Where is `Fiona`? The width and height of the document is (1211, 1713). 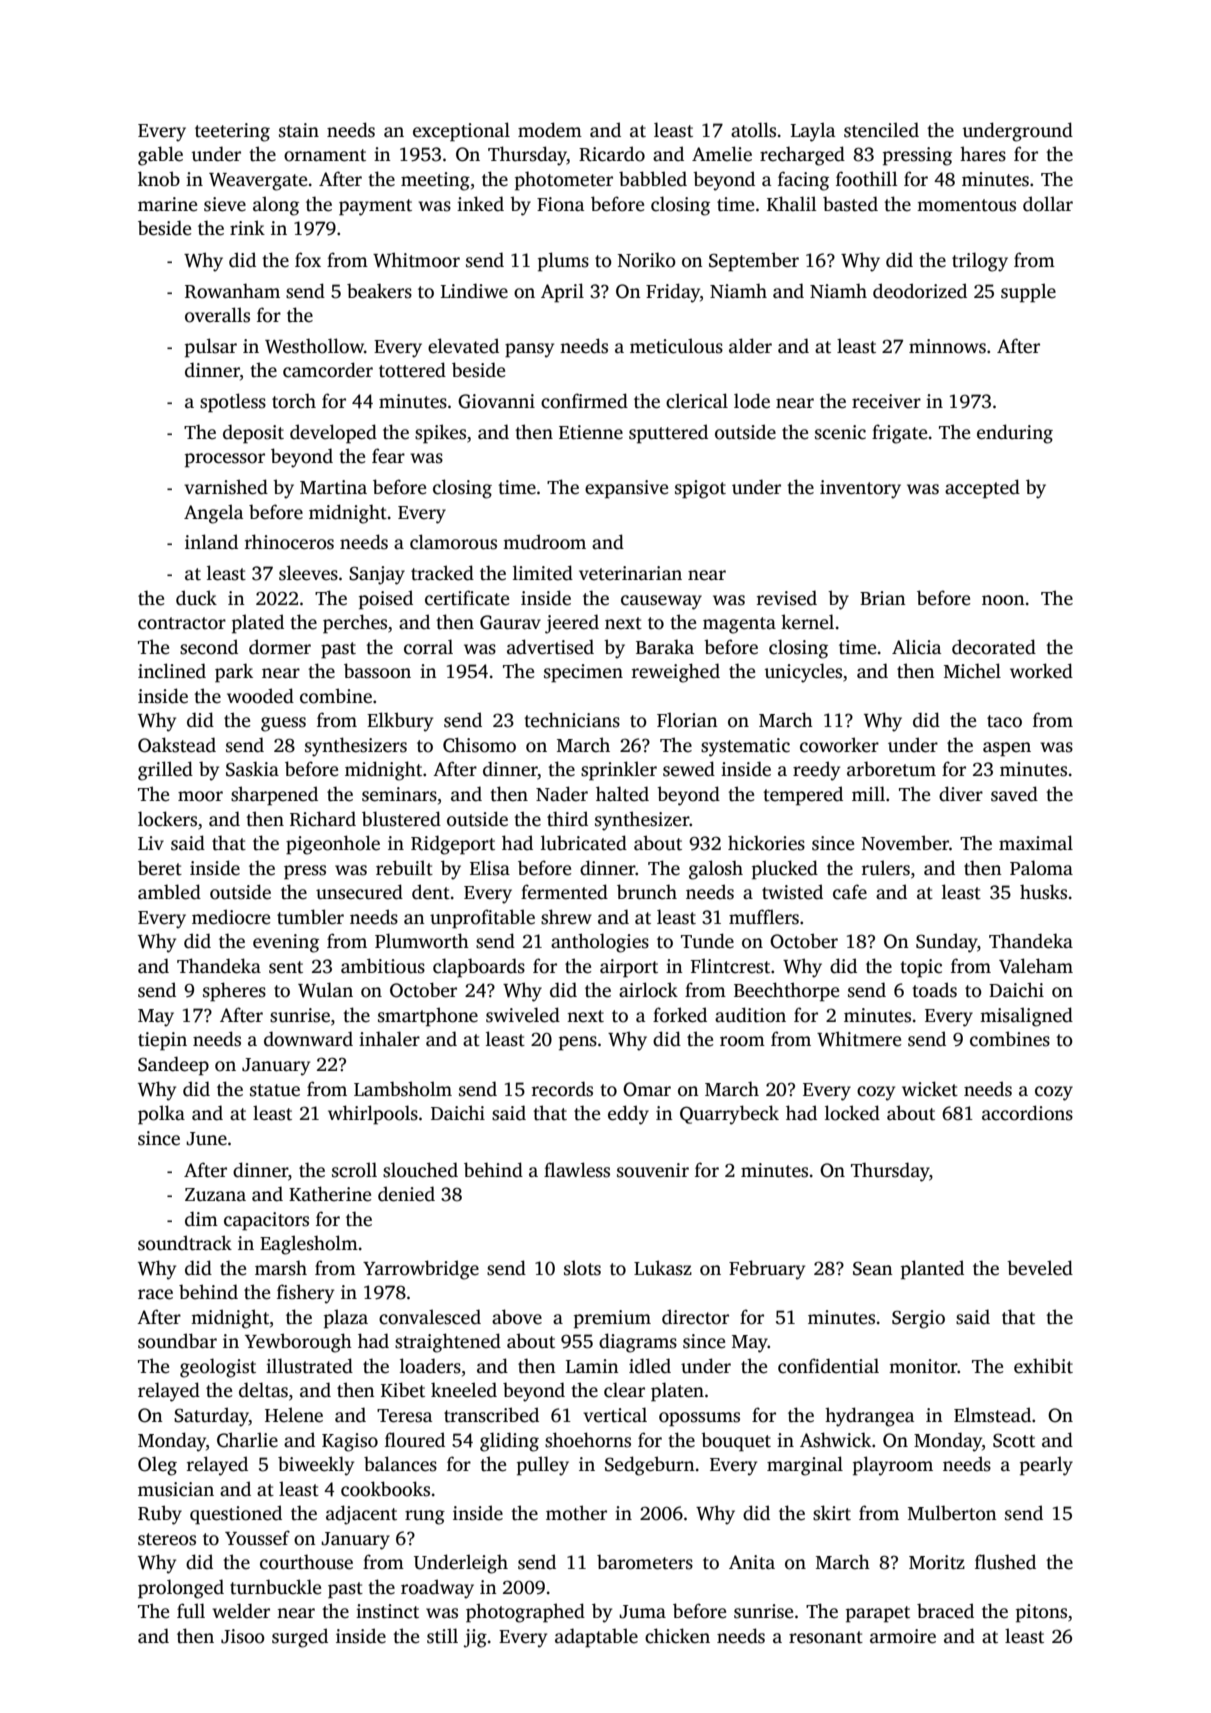
Fiona is located at coordinates (560, 204).
